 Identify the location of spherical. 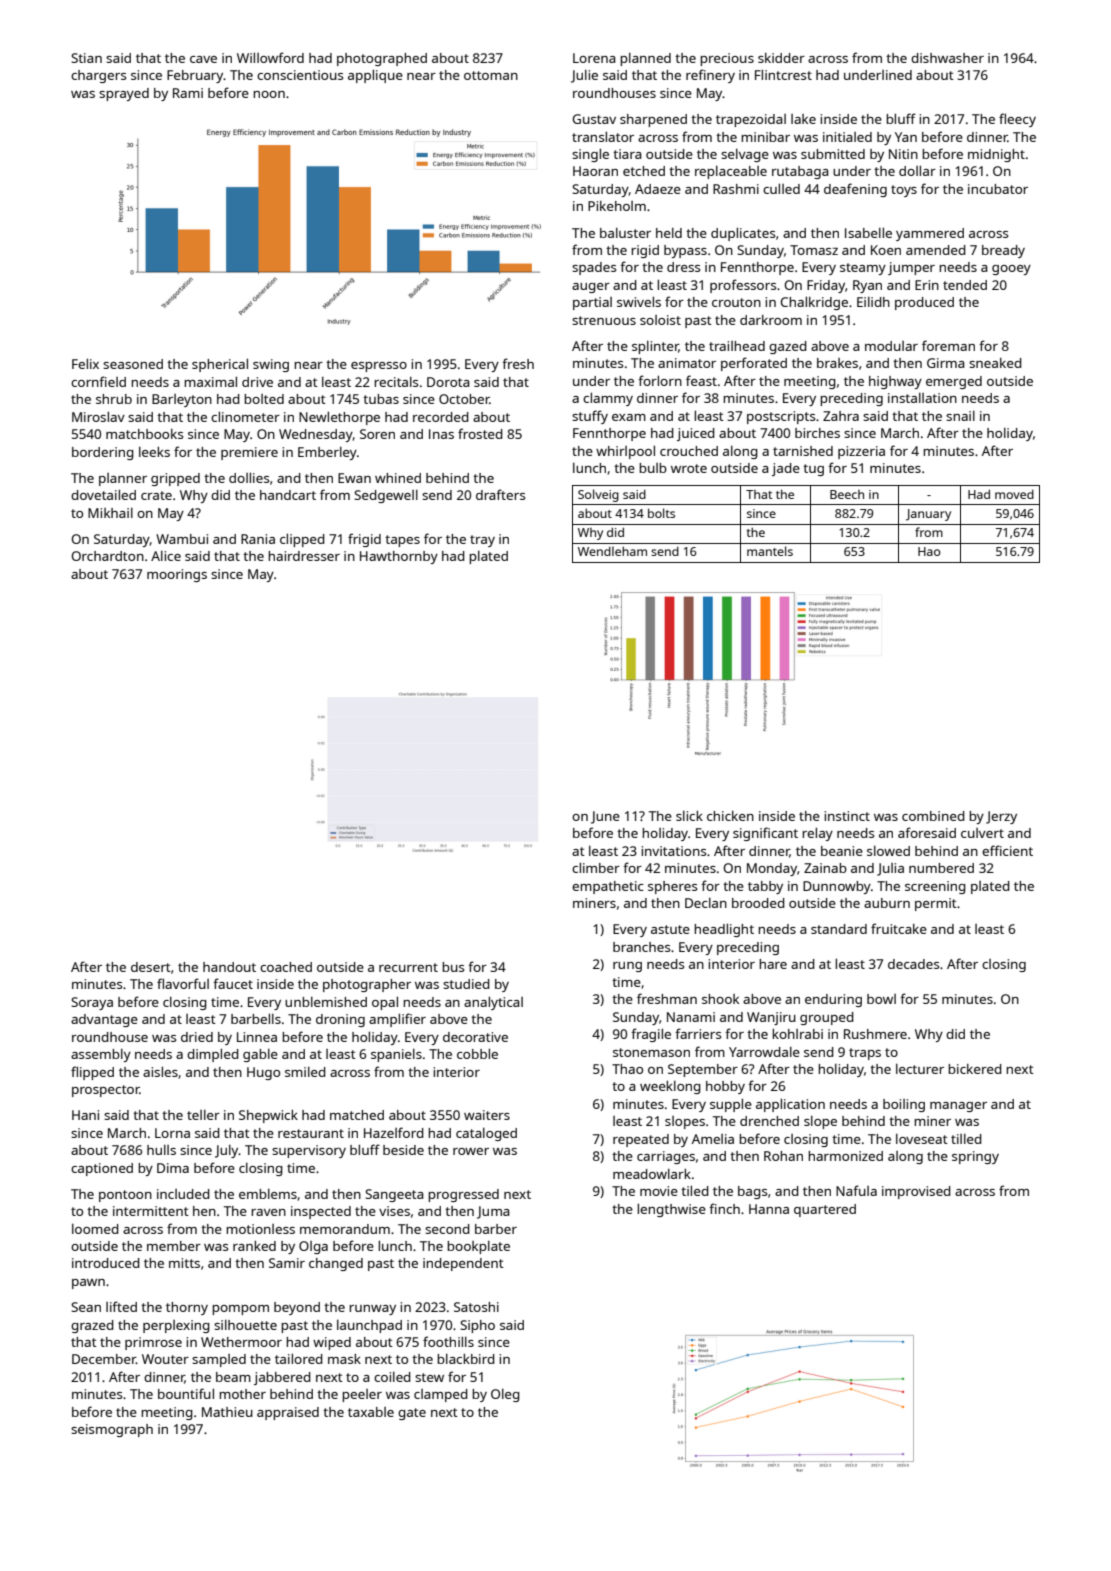
(220, 365).
